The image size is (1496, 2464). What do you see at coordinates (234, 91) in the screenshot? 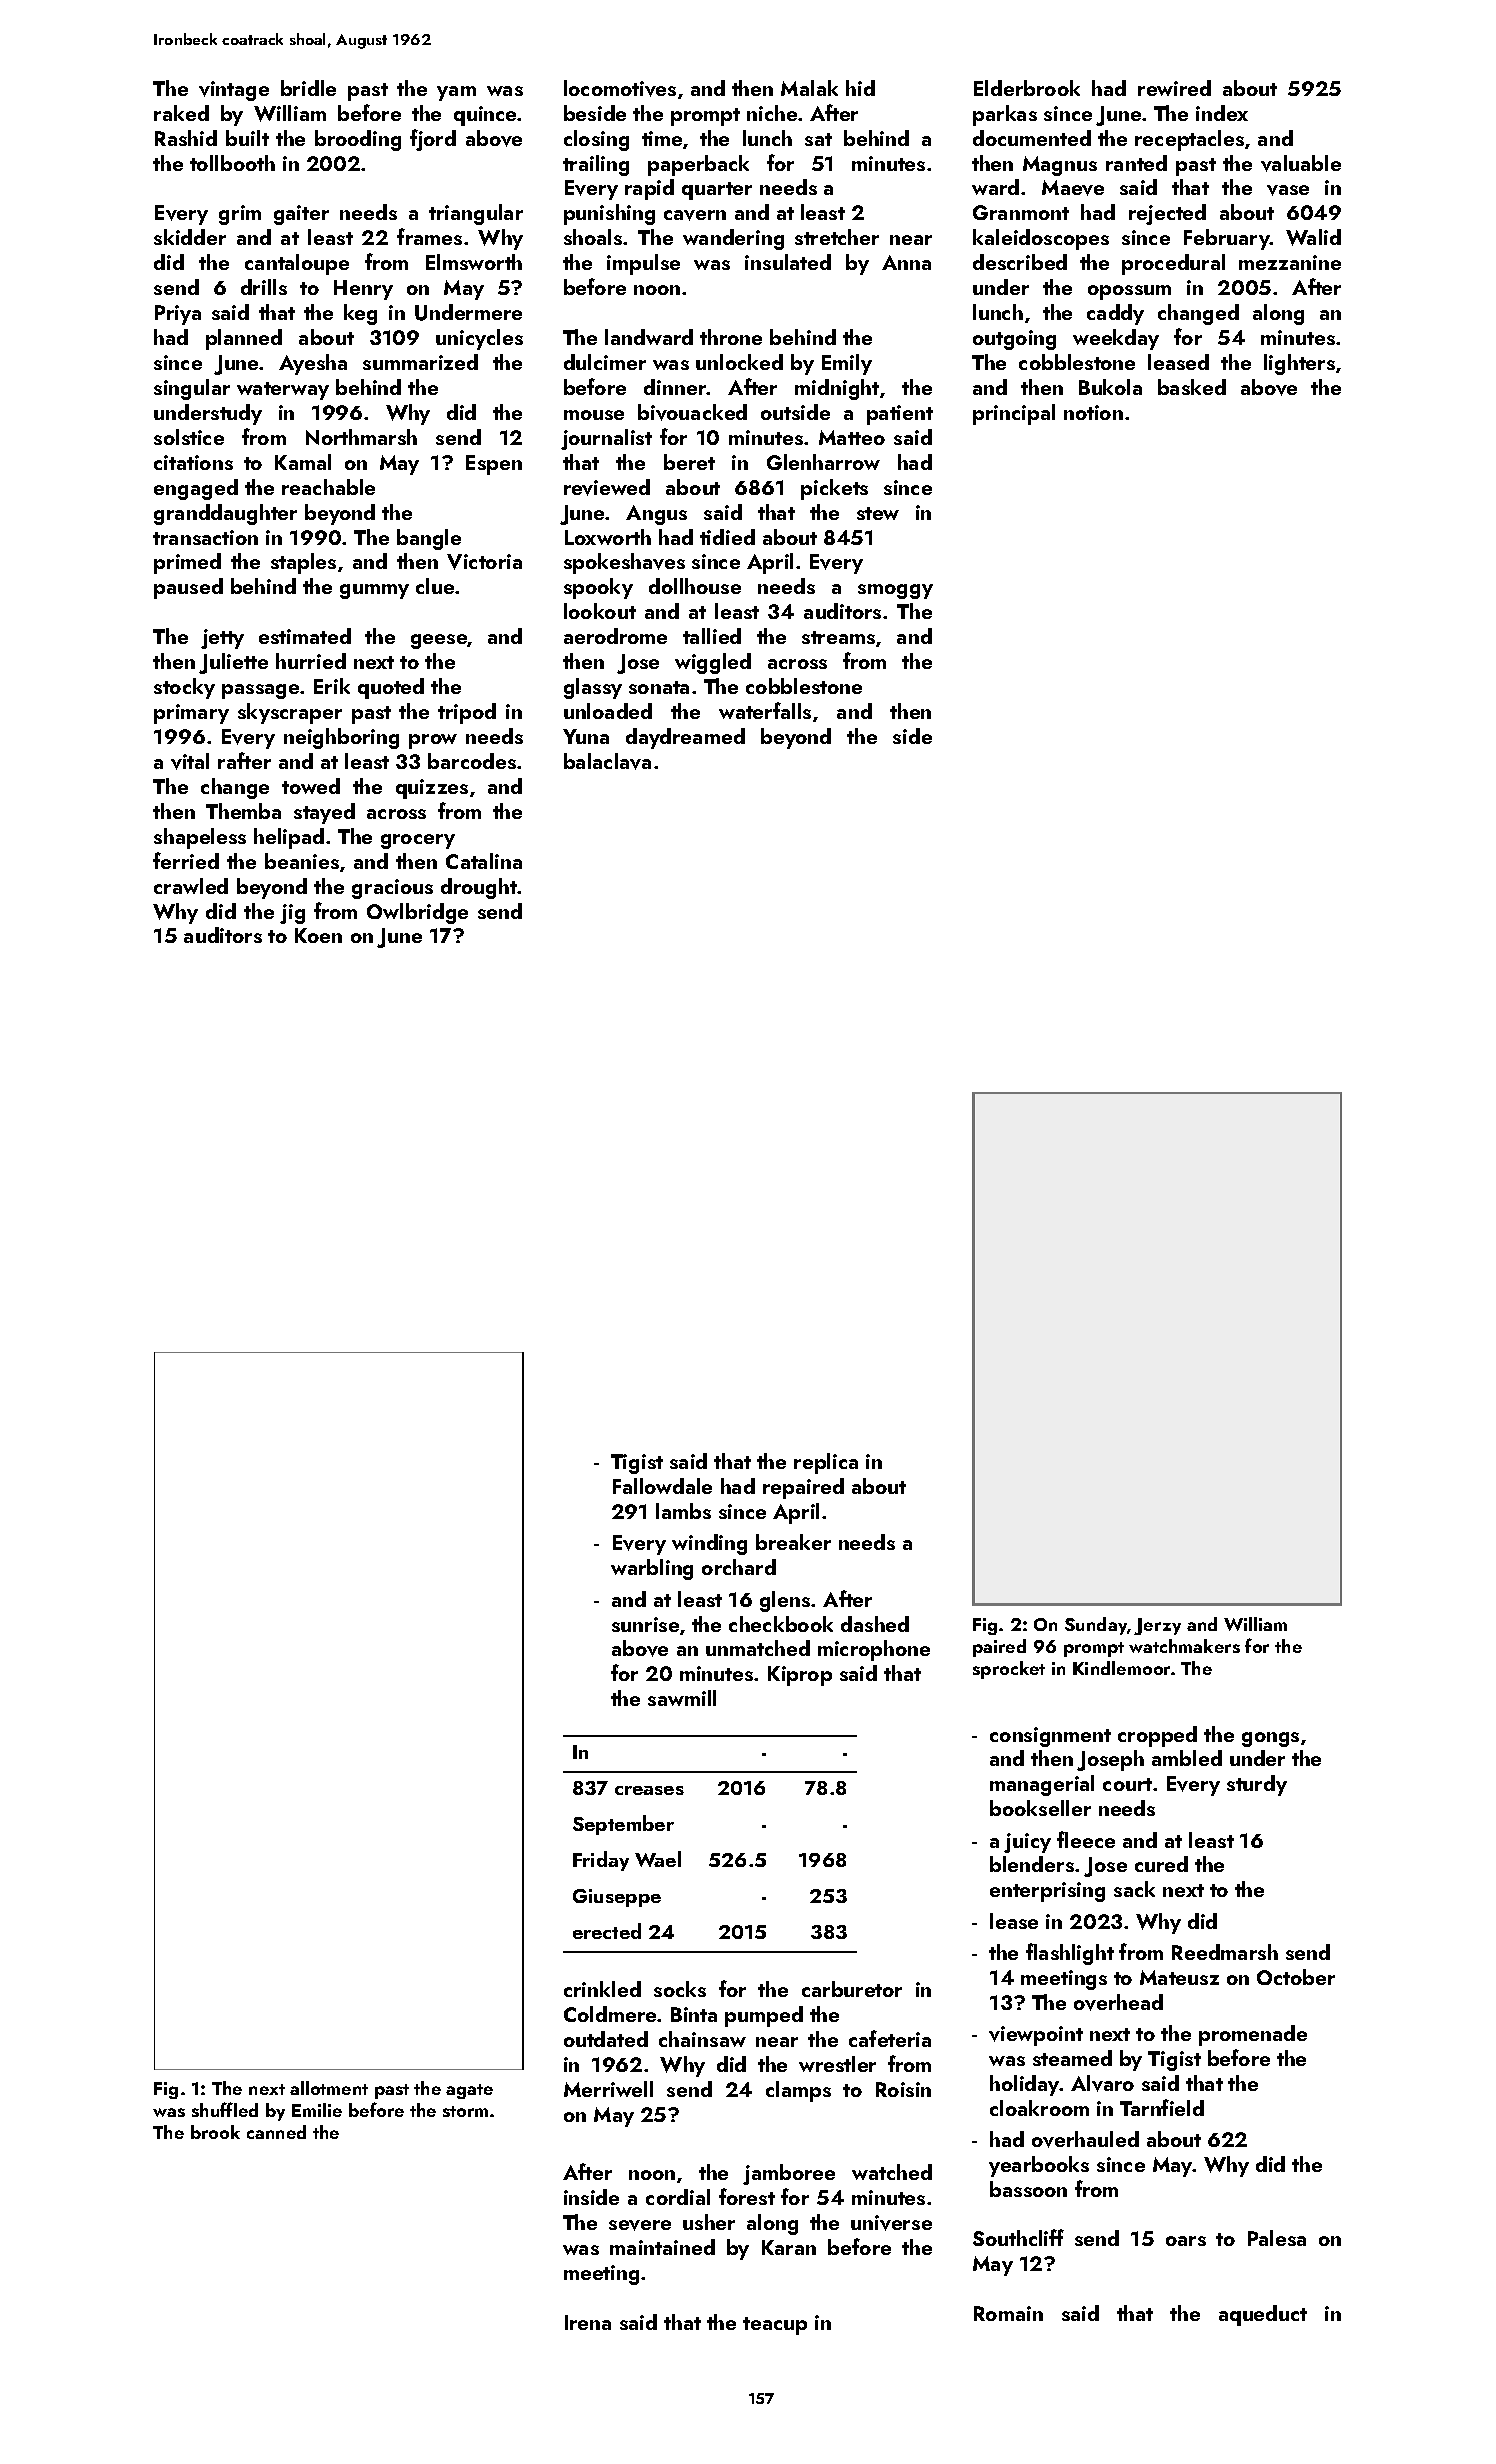
I see `vintage` at bounding box center [234, 91].
